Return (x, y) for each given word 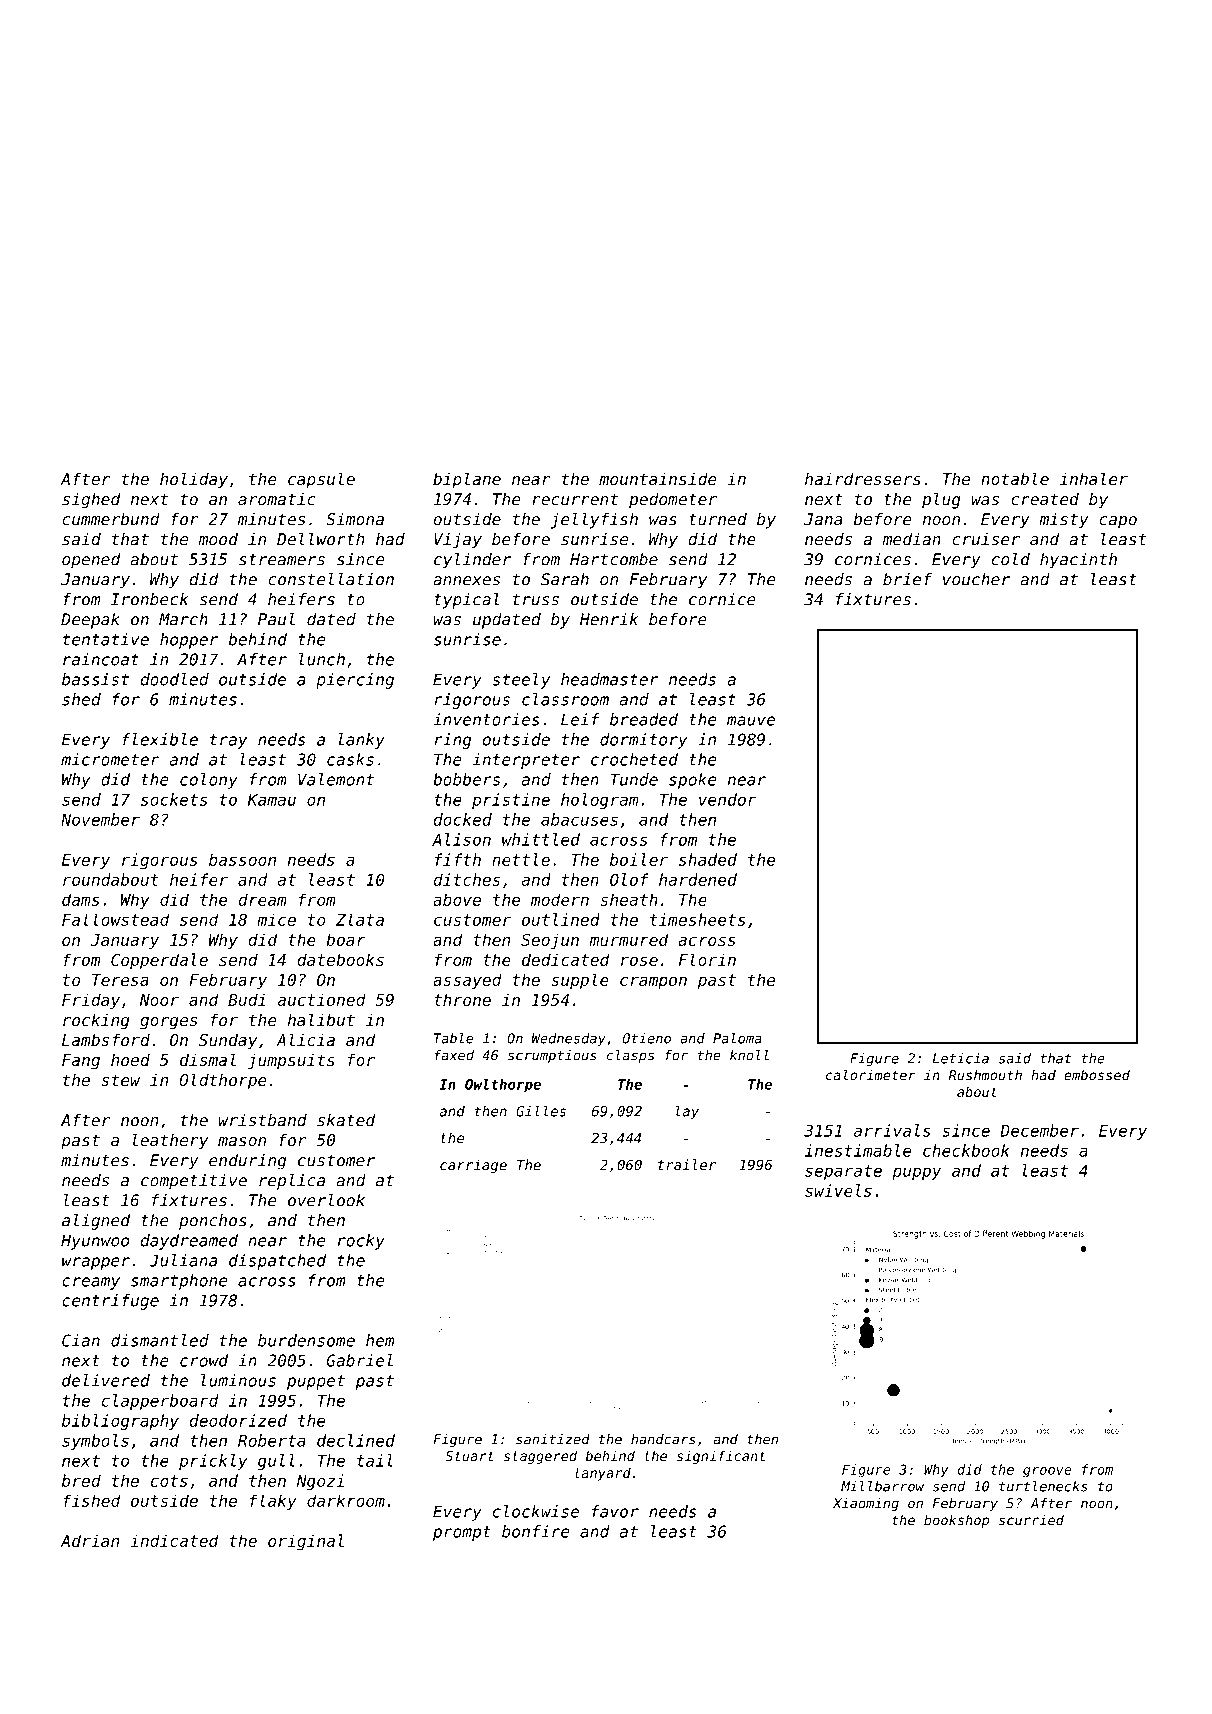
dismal (208, 1059)
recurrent (575, 499)
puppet (316, 1382)
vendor (727, 799)
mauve (751, 721)
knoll (749, 1055)
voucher (976, 579)
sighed (91, 500)
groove (1047, 1472)
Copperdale (159, 961)
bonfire (536, 1531)
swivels (838, 1190)
